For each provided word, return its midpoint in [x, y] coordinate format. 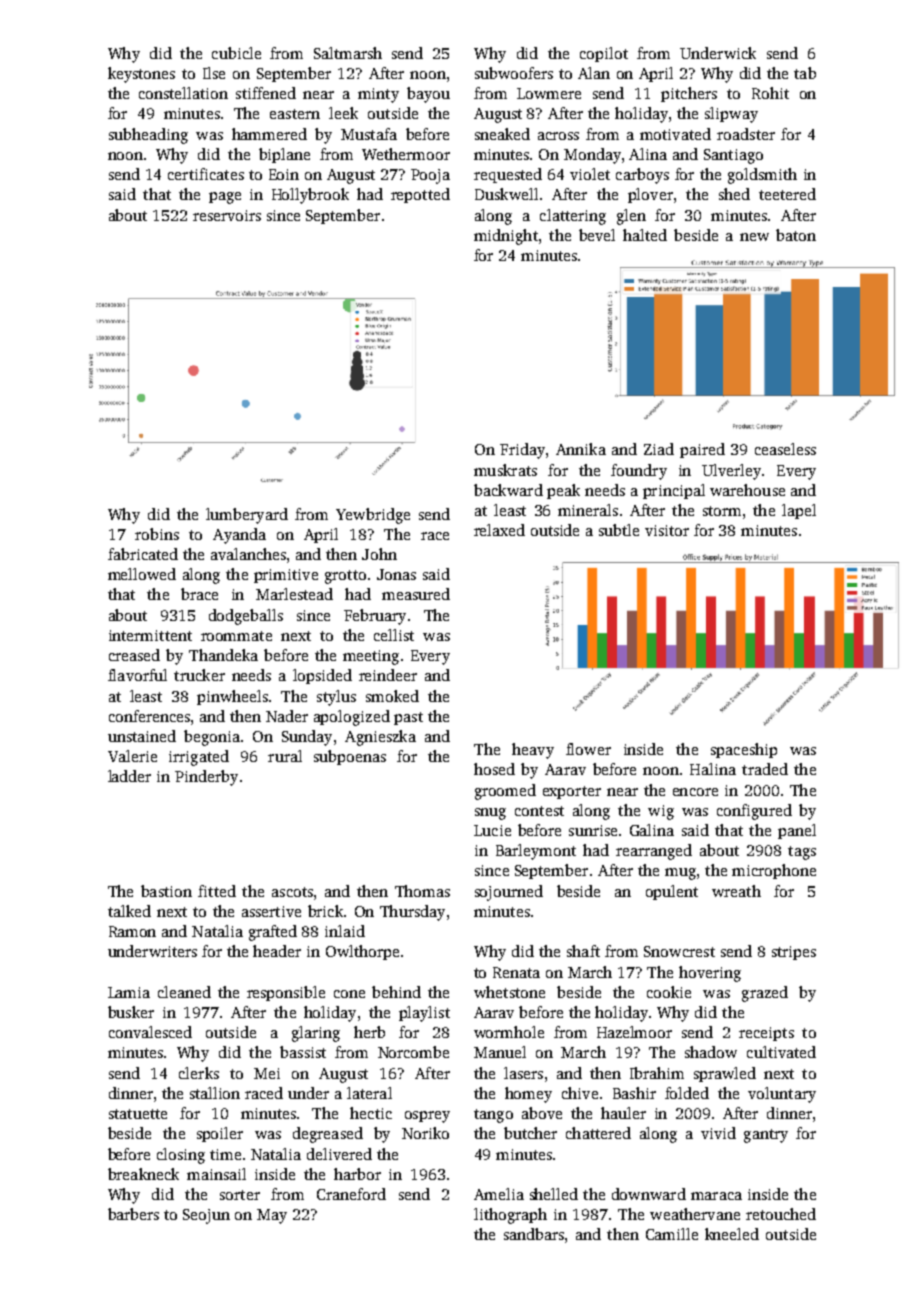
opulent [672, 892]
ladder [129, 776]
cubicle [236, 53]
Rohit [770, 93]
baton [796, 235]
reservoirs [227, 215]
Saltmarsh [348, 53]
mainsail [216, 1174]
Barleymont [536, 852]
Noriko [425, 1133]
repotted [420, 195]
